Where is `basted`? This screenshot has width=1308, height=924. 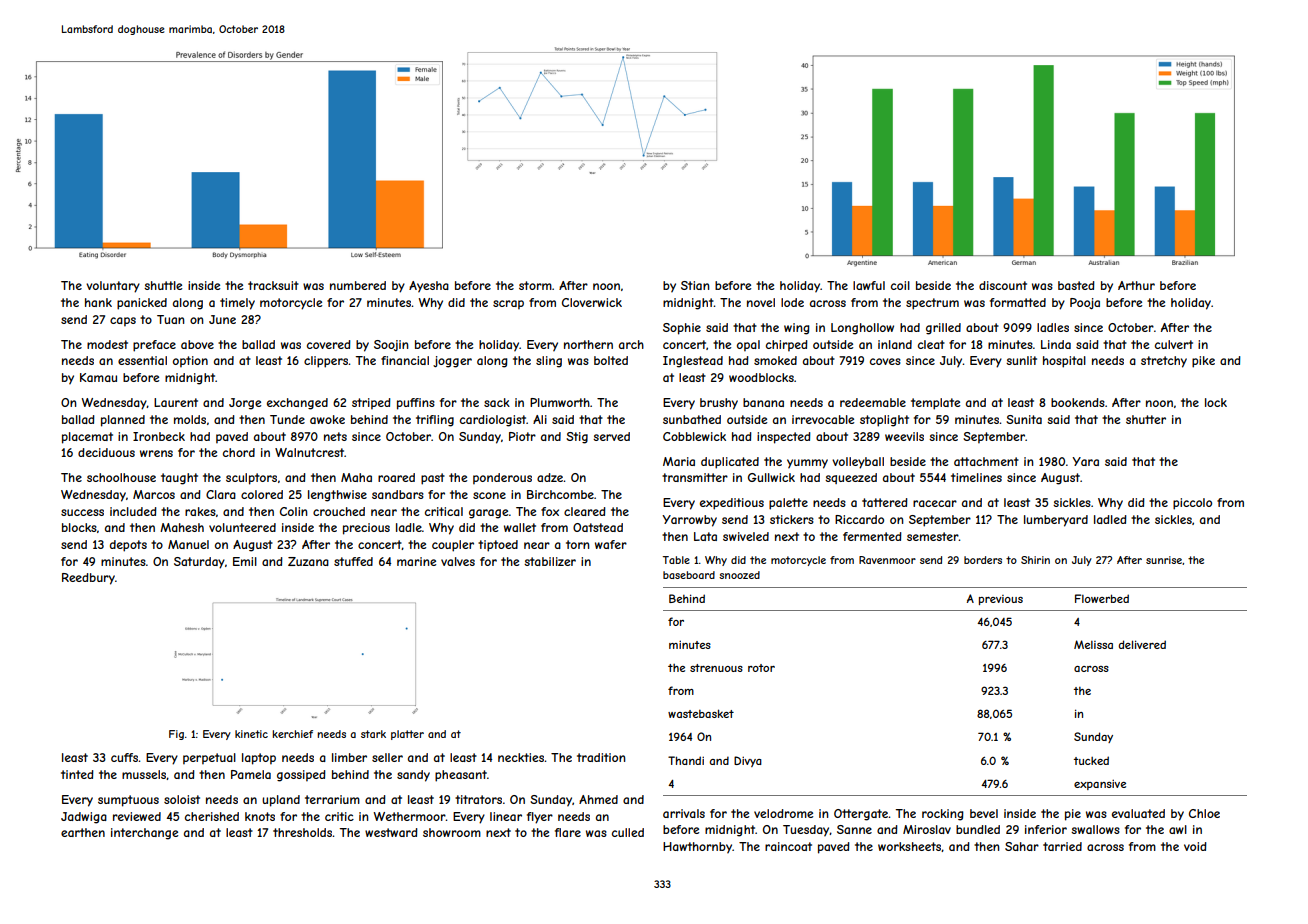
basted is located at coordinates (1076, 285).
